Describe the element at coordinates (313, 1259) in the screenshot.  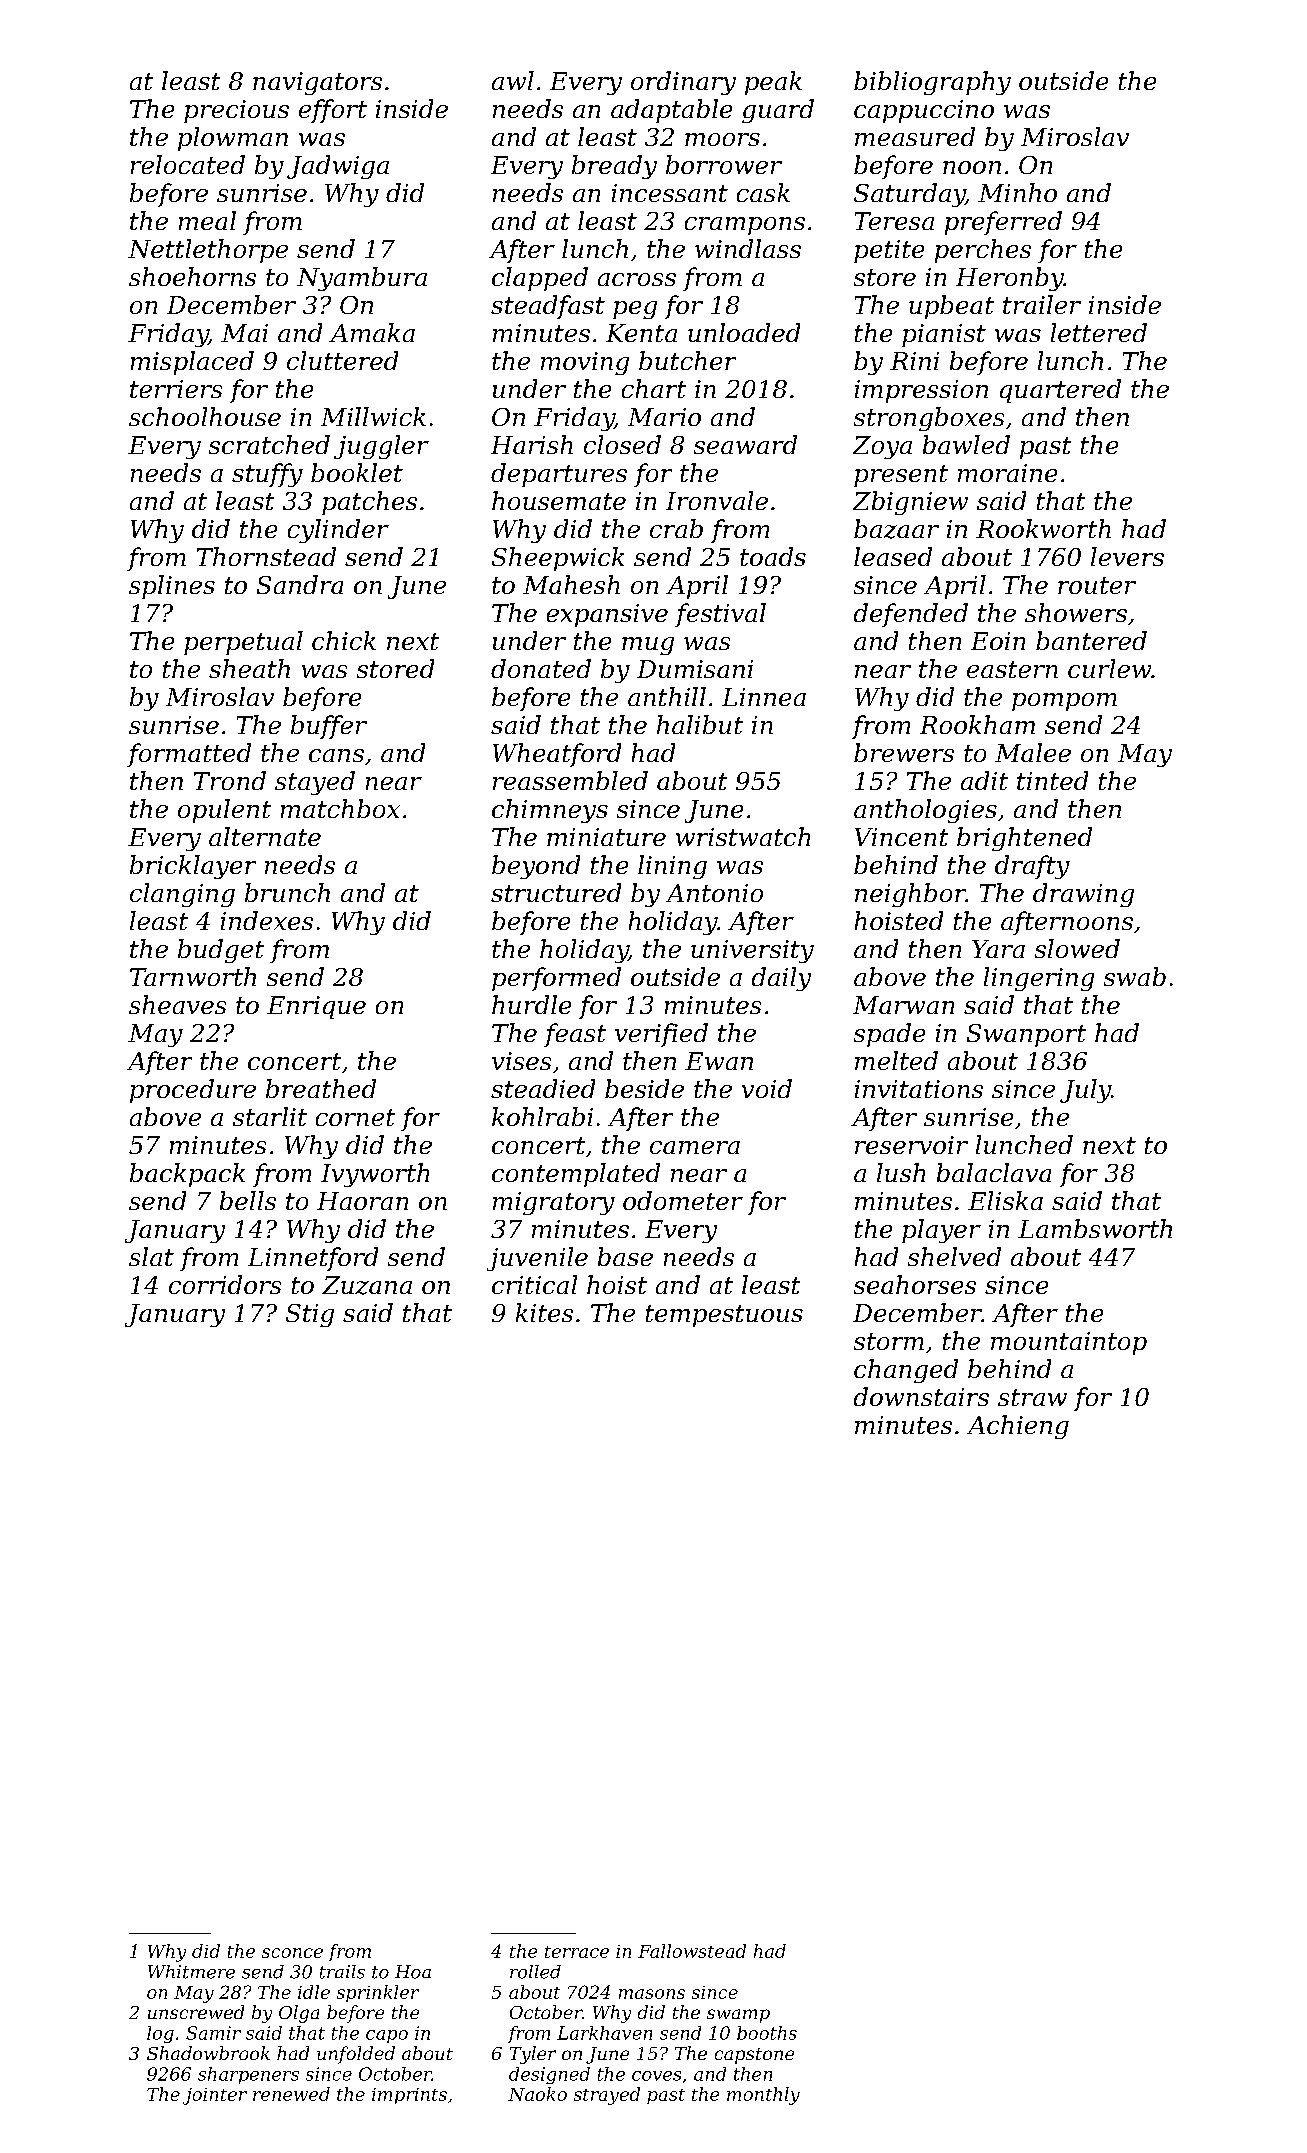
I see `Linnetford` at that location.
